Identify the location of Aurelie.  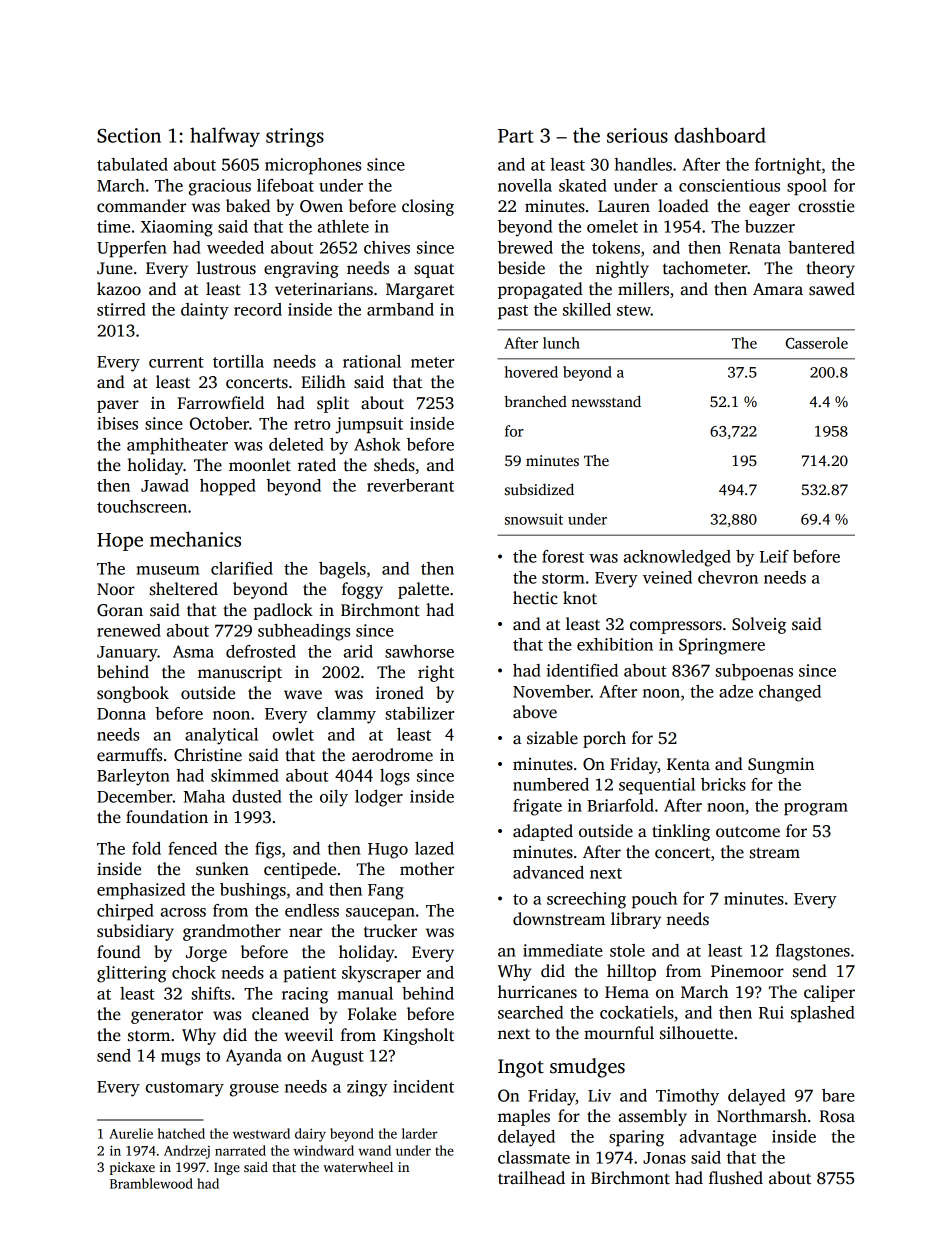
(131, 1133).
